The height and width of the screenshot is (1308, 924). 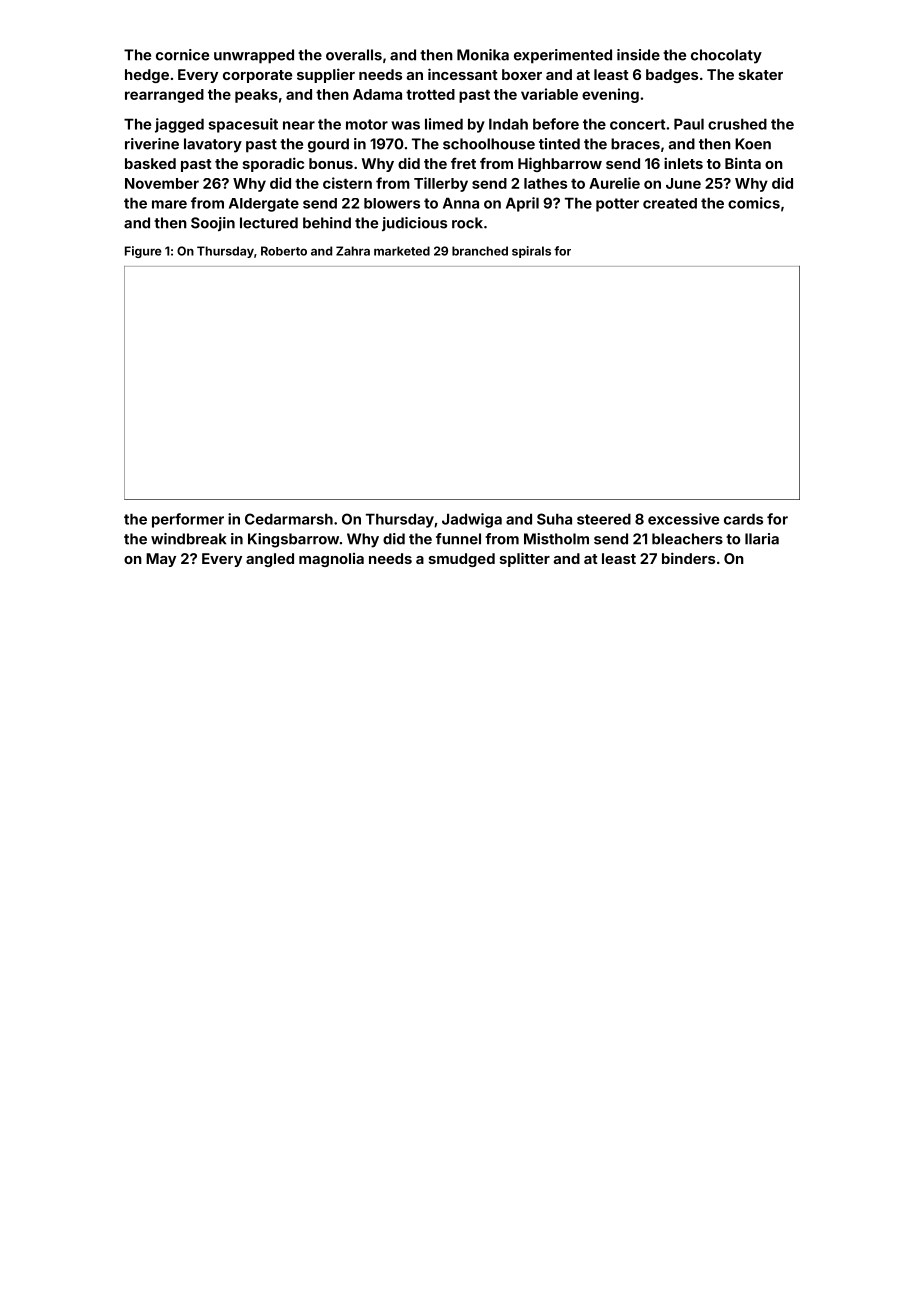 I want to click on Monika, so click(x=483, y=55).
